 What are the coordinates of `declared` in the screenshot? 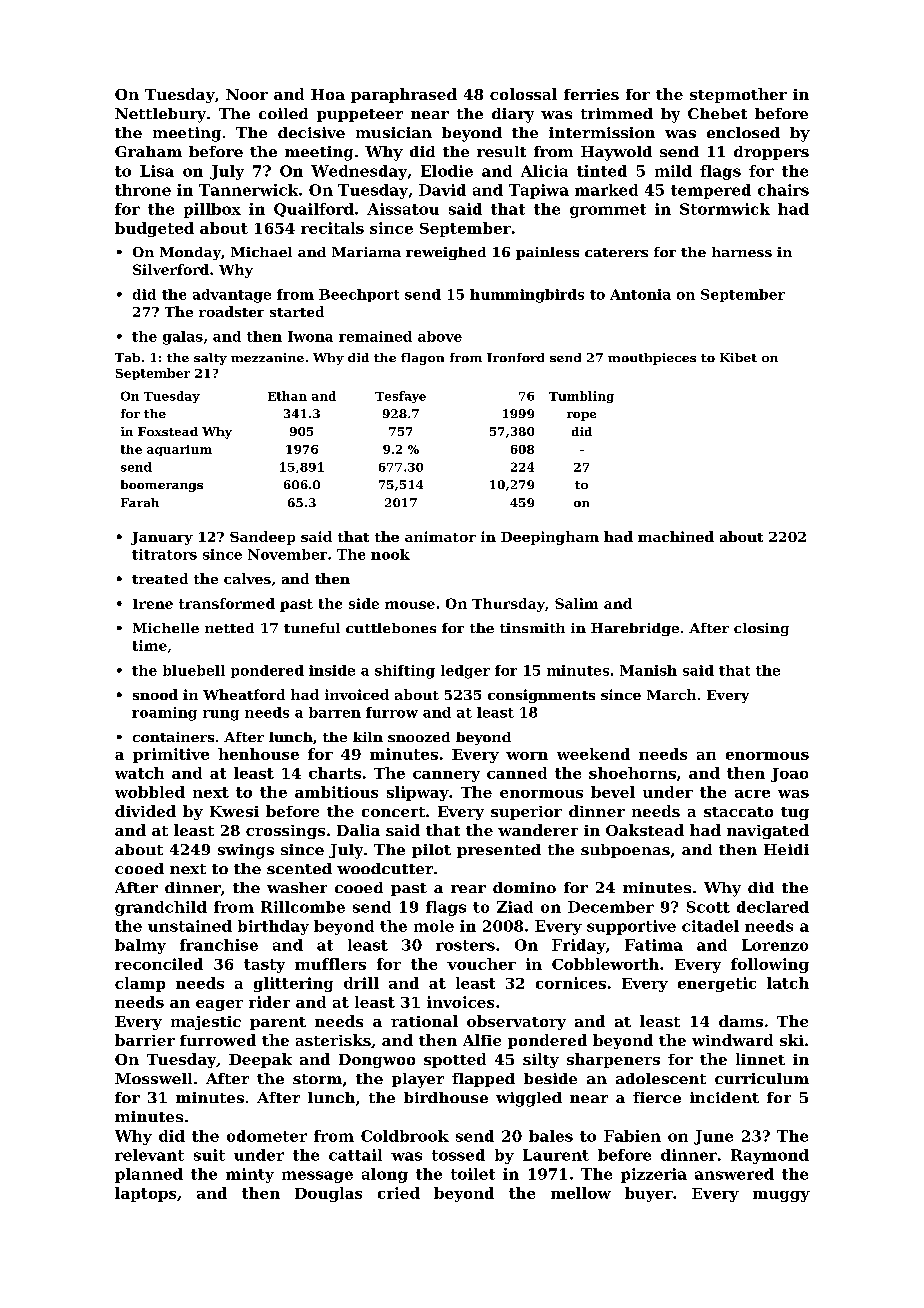 It's located at (773, 907).
